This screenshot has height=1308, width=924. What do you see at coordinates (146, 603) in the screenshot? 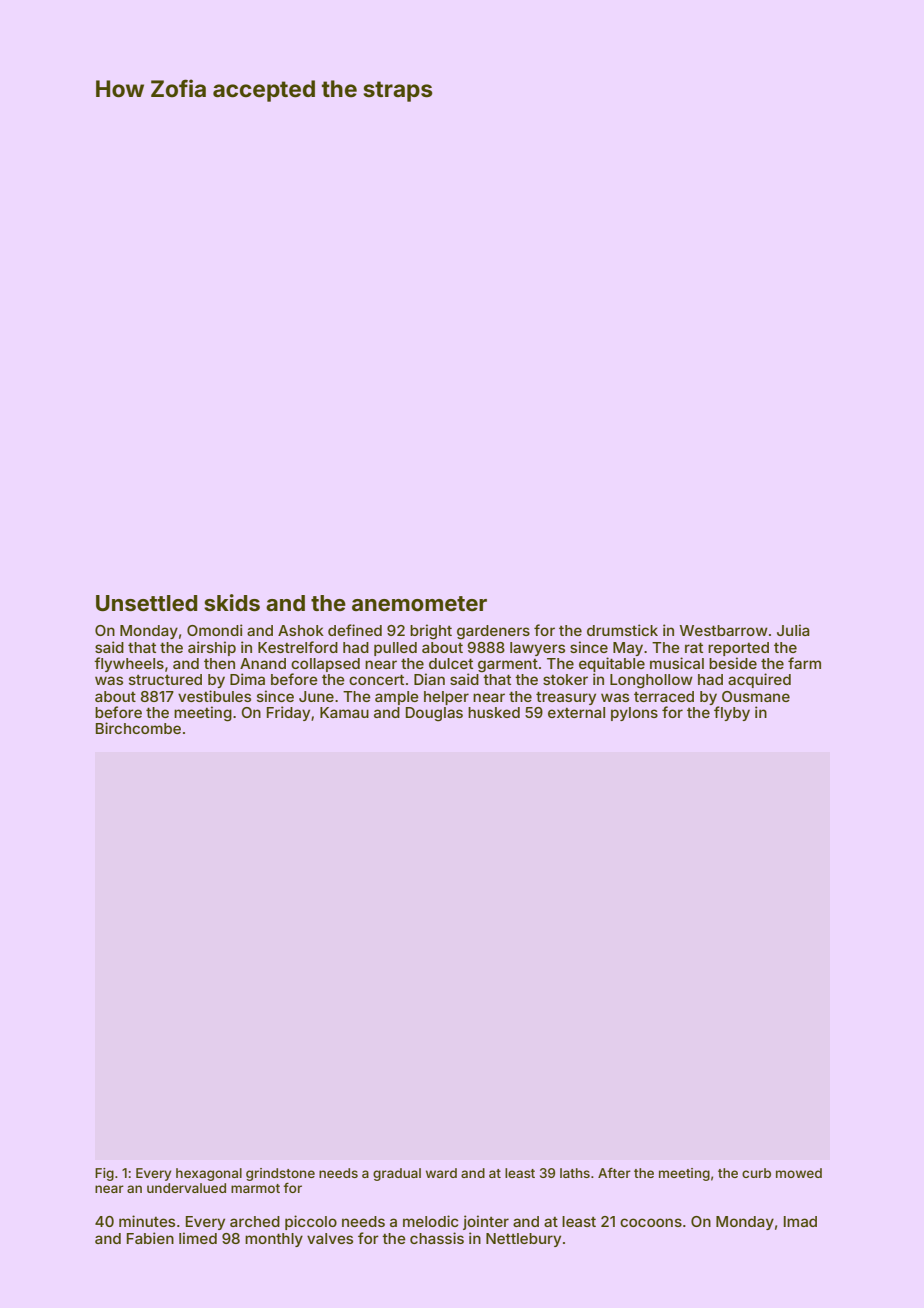
I see `Unsettled` at bounding box center [146, 603].
